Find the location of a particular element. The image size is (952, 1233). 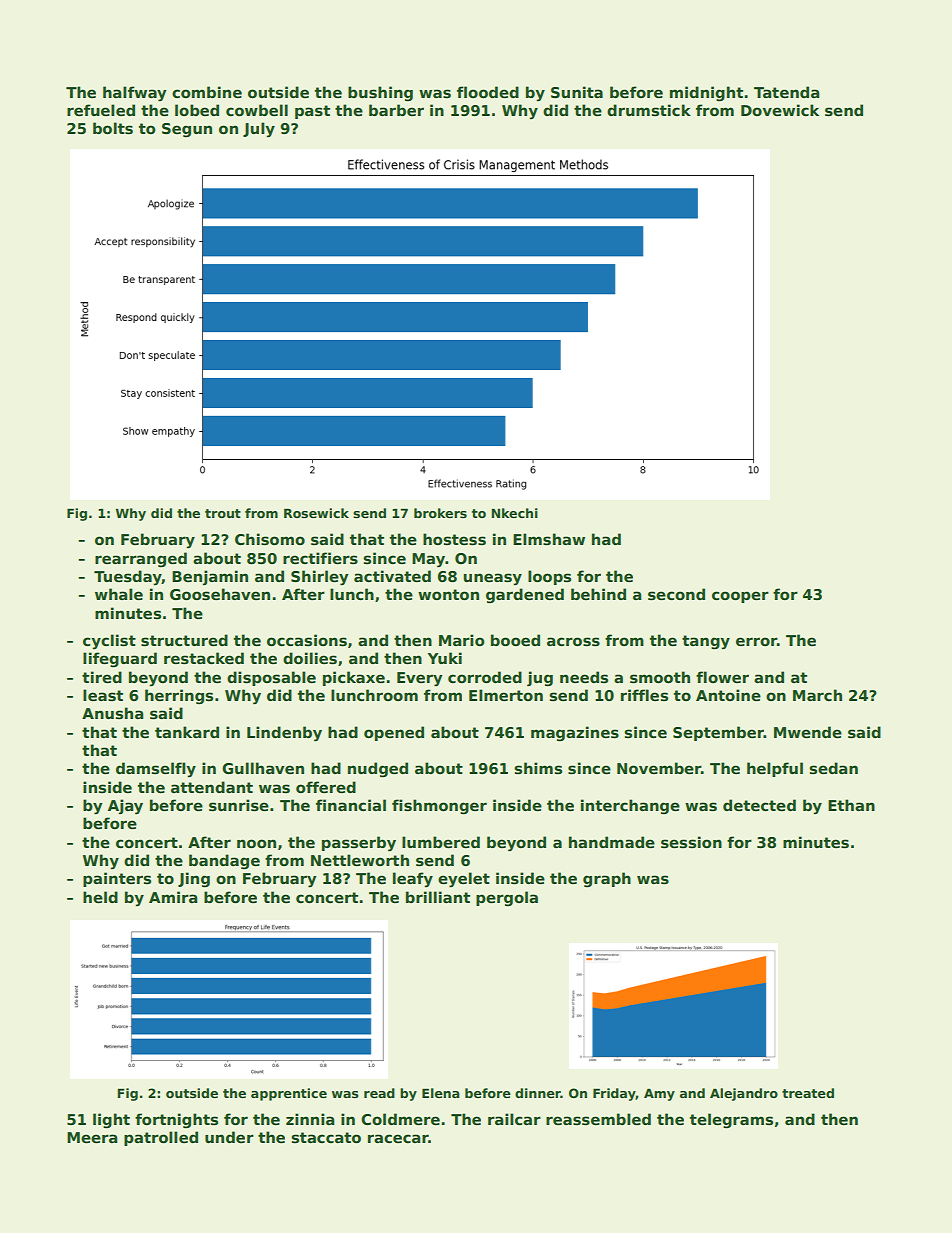

painters is located at coordinates (117, 879).
